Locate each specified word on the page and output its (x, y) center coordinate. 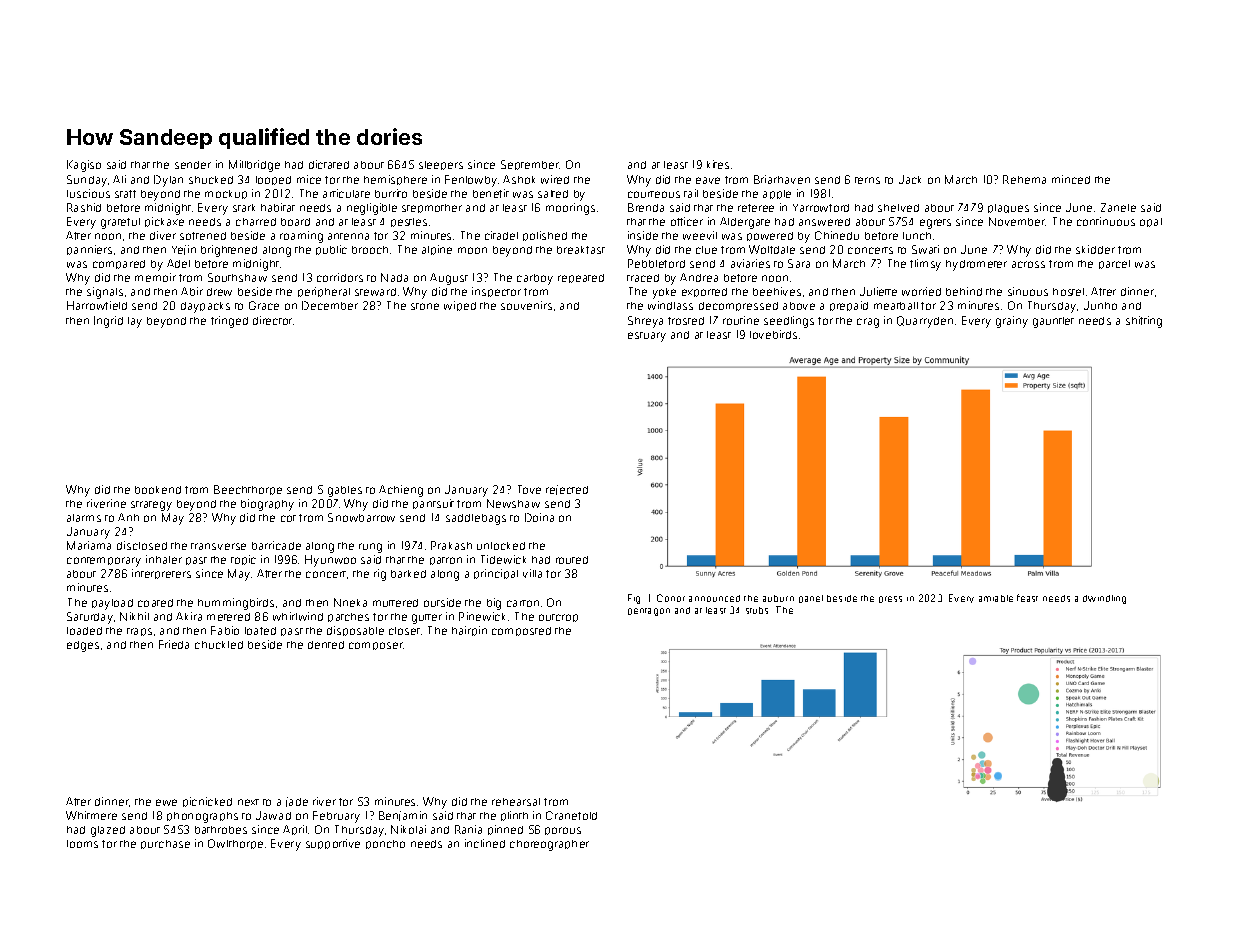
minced (1071, 179)
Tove (529, 489)
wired (555, 179)
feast (1027, 598)
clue (706, 250)
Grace (264, 305)
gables (345, 491)
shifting (1144, 322)
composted (521, 631)
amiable (996, 598)
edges (83, 646)
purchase (165, 844)
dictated (329, 164)
